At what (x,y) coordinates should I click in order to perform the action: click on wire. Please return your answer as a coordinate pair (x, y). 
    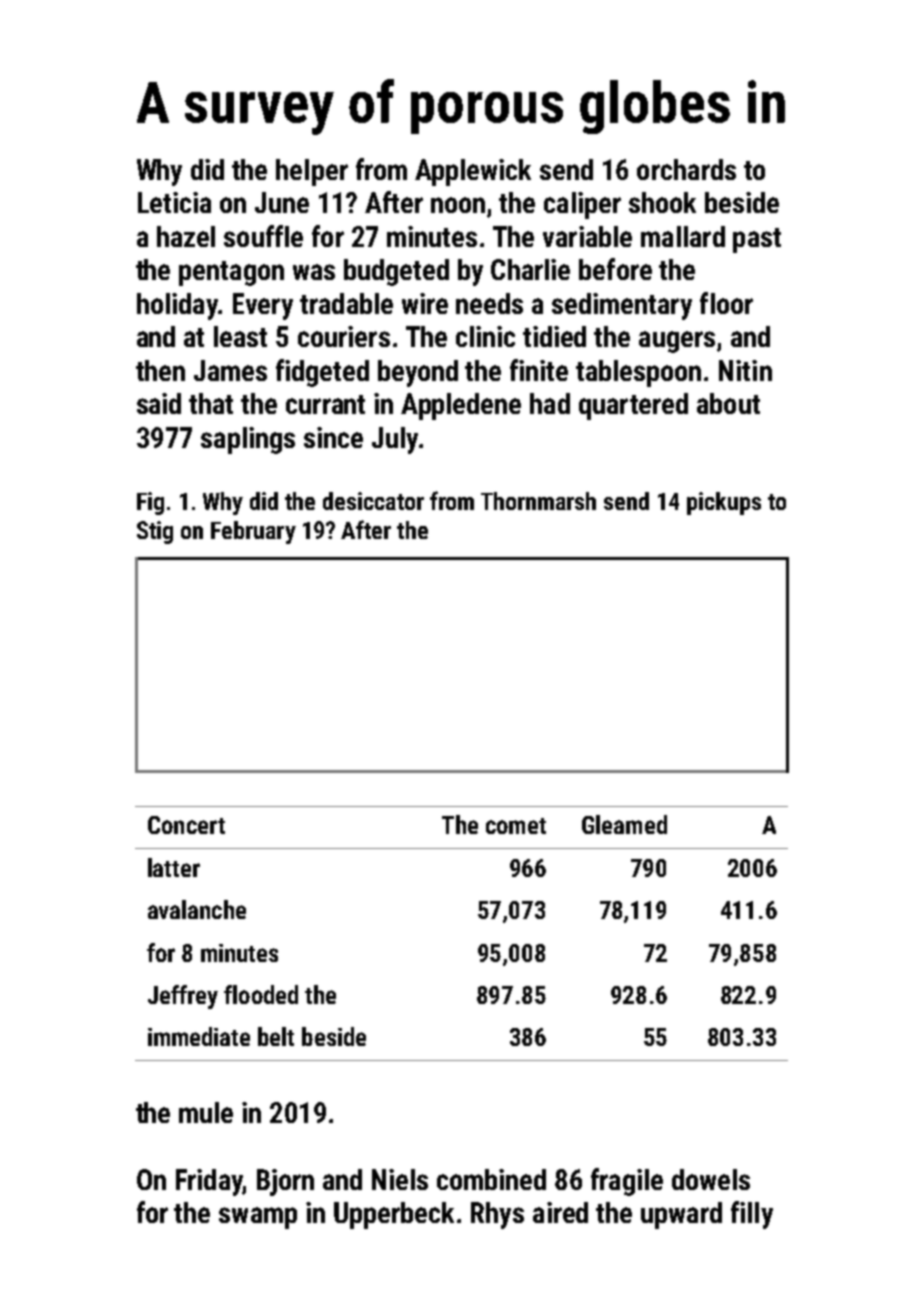
    Looking at the image, I should click on (425, 303).
